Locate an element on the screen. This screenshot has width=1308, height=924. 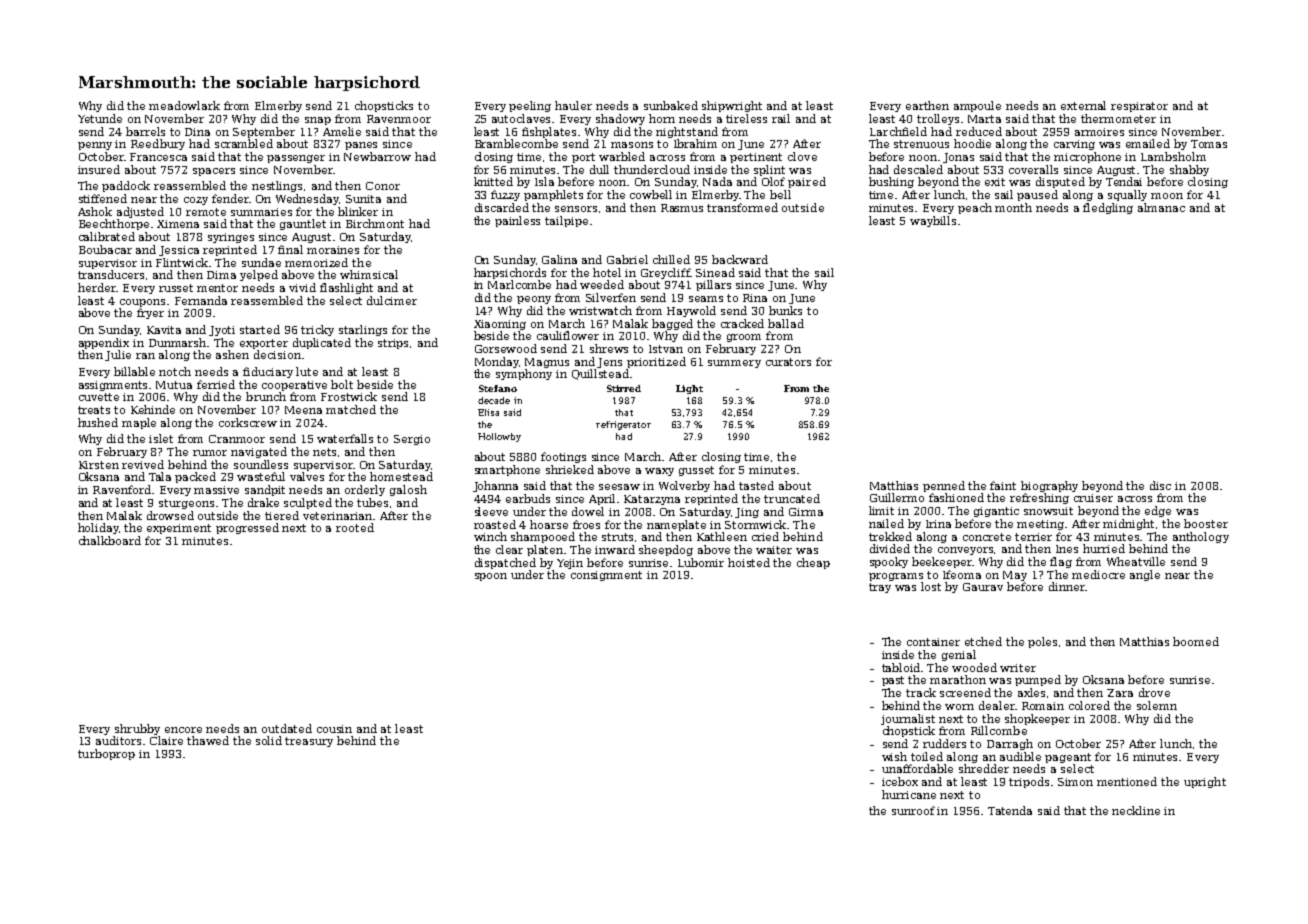
shrieked is located at coordinates (570, 469).
